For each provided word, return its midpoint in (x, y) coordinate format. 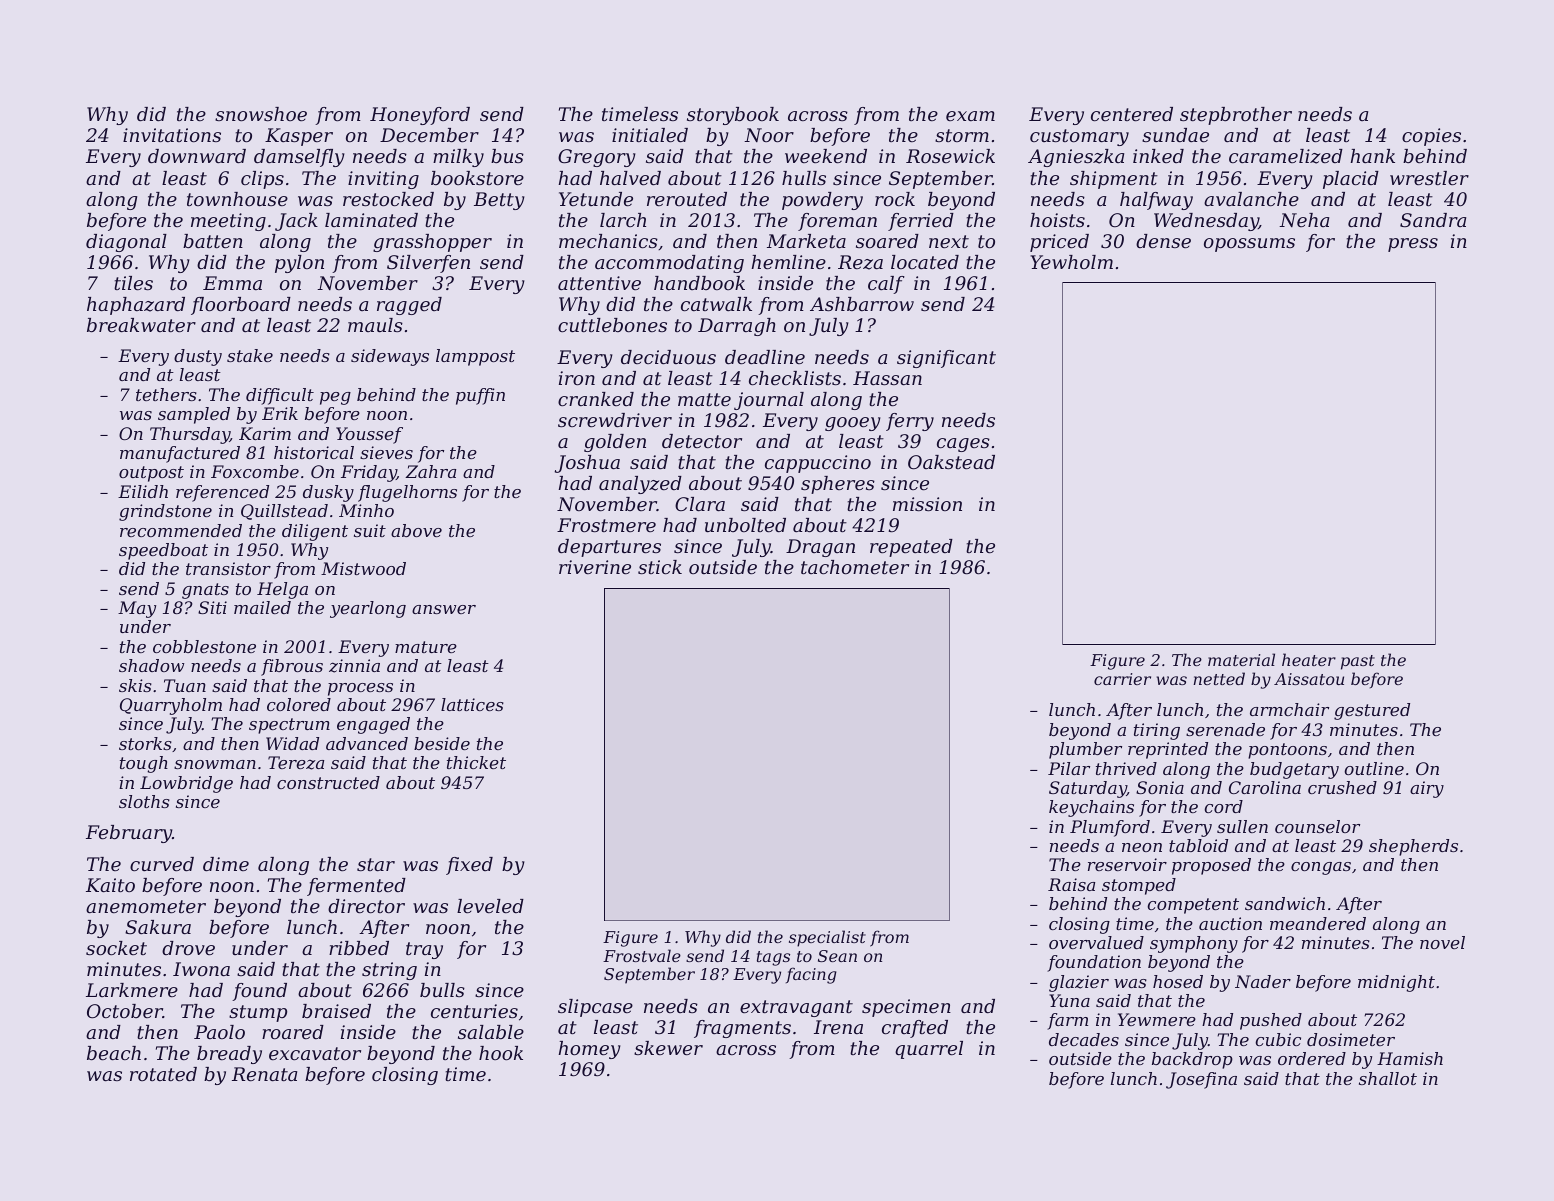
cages (963, 445)
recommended (181, 530)
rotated (163, 1074)
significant (946, 359)
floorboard (241, 306)
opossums (1249, 245)
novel (1442, 942)
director (366, 906)
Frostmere (606, 525)
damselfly (299, 158)
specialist (827, 938)
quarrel (929, 1050)
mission (927, 504)
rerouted (687, 199)
